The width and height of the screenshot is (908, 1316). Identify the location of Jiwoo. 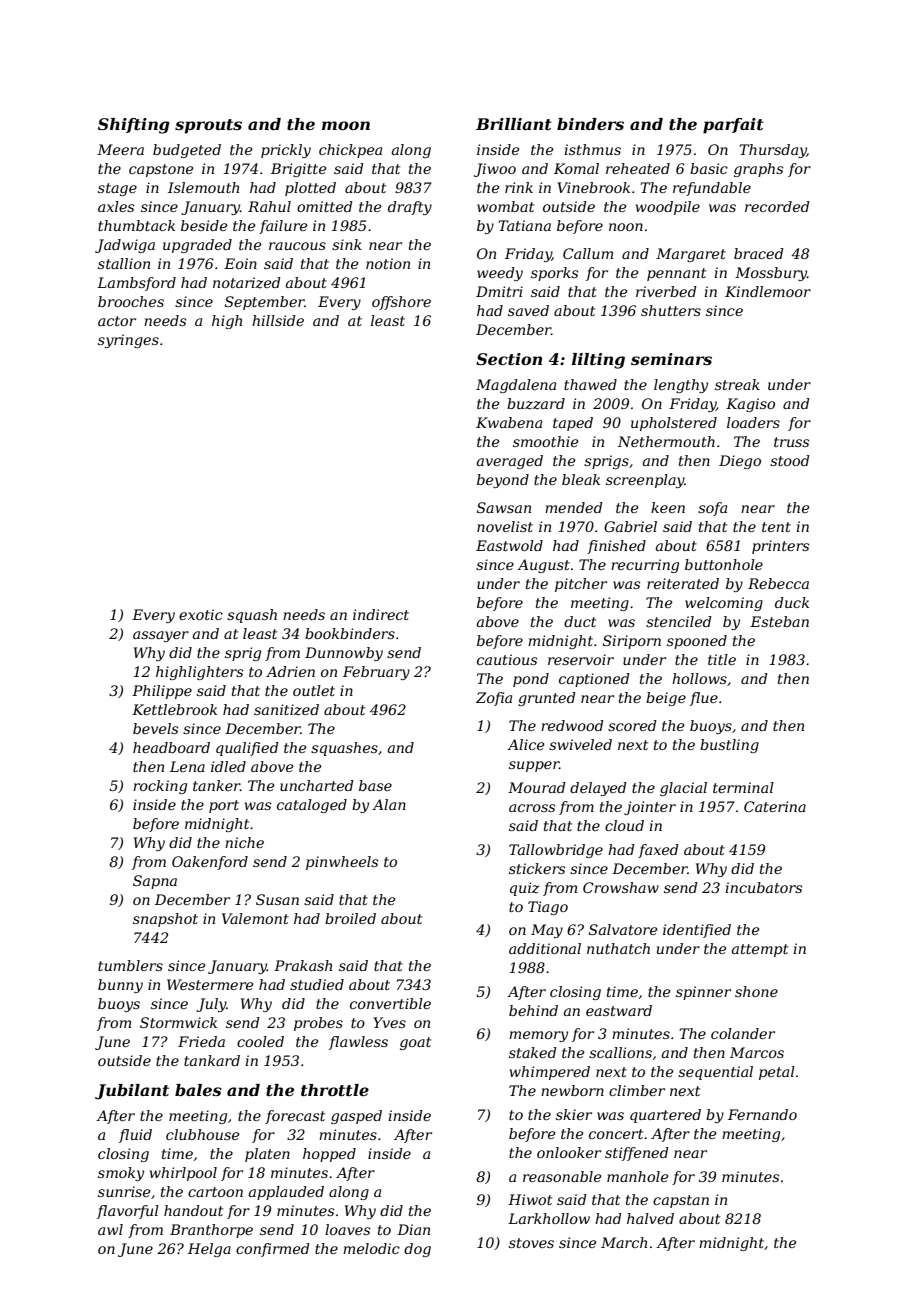
(495, 170).
